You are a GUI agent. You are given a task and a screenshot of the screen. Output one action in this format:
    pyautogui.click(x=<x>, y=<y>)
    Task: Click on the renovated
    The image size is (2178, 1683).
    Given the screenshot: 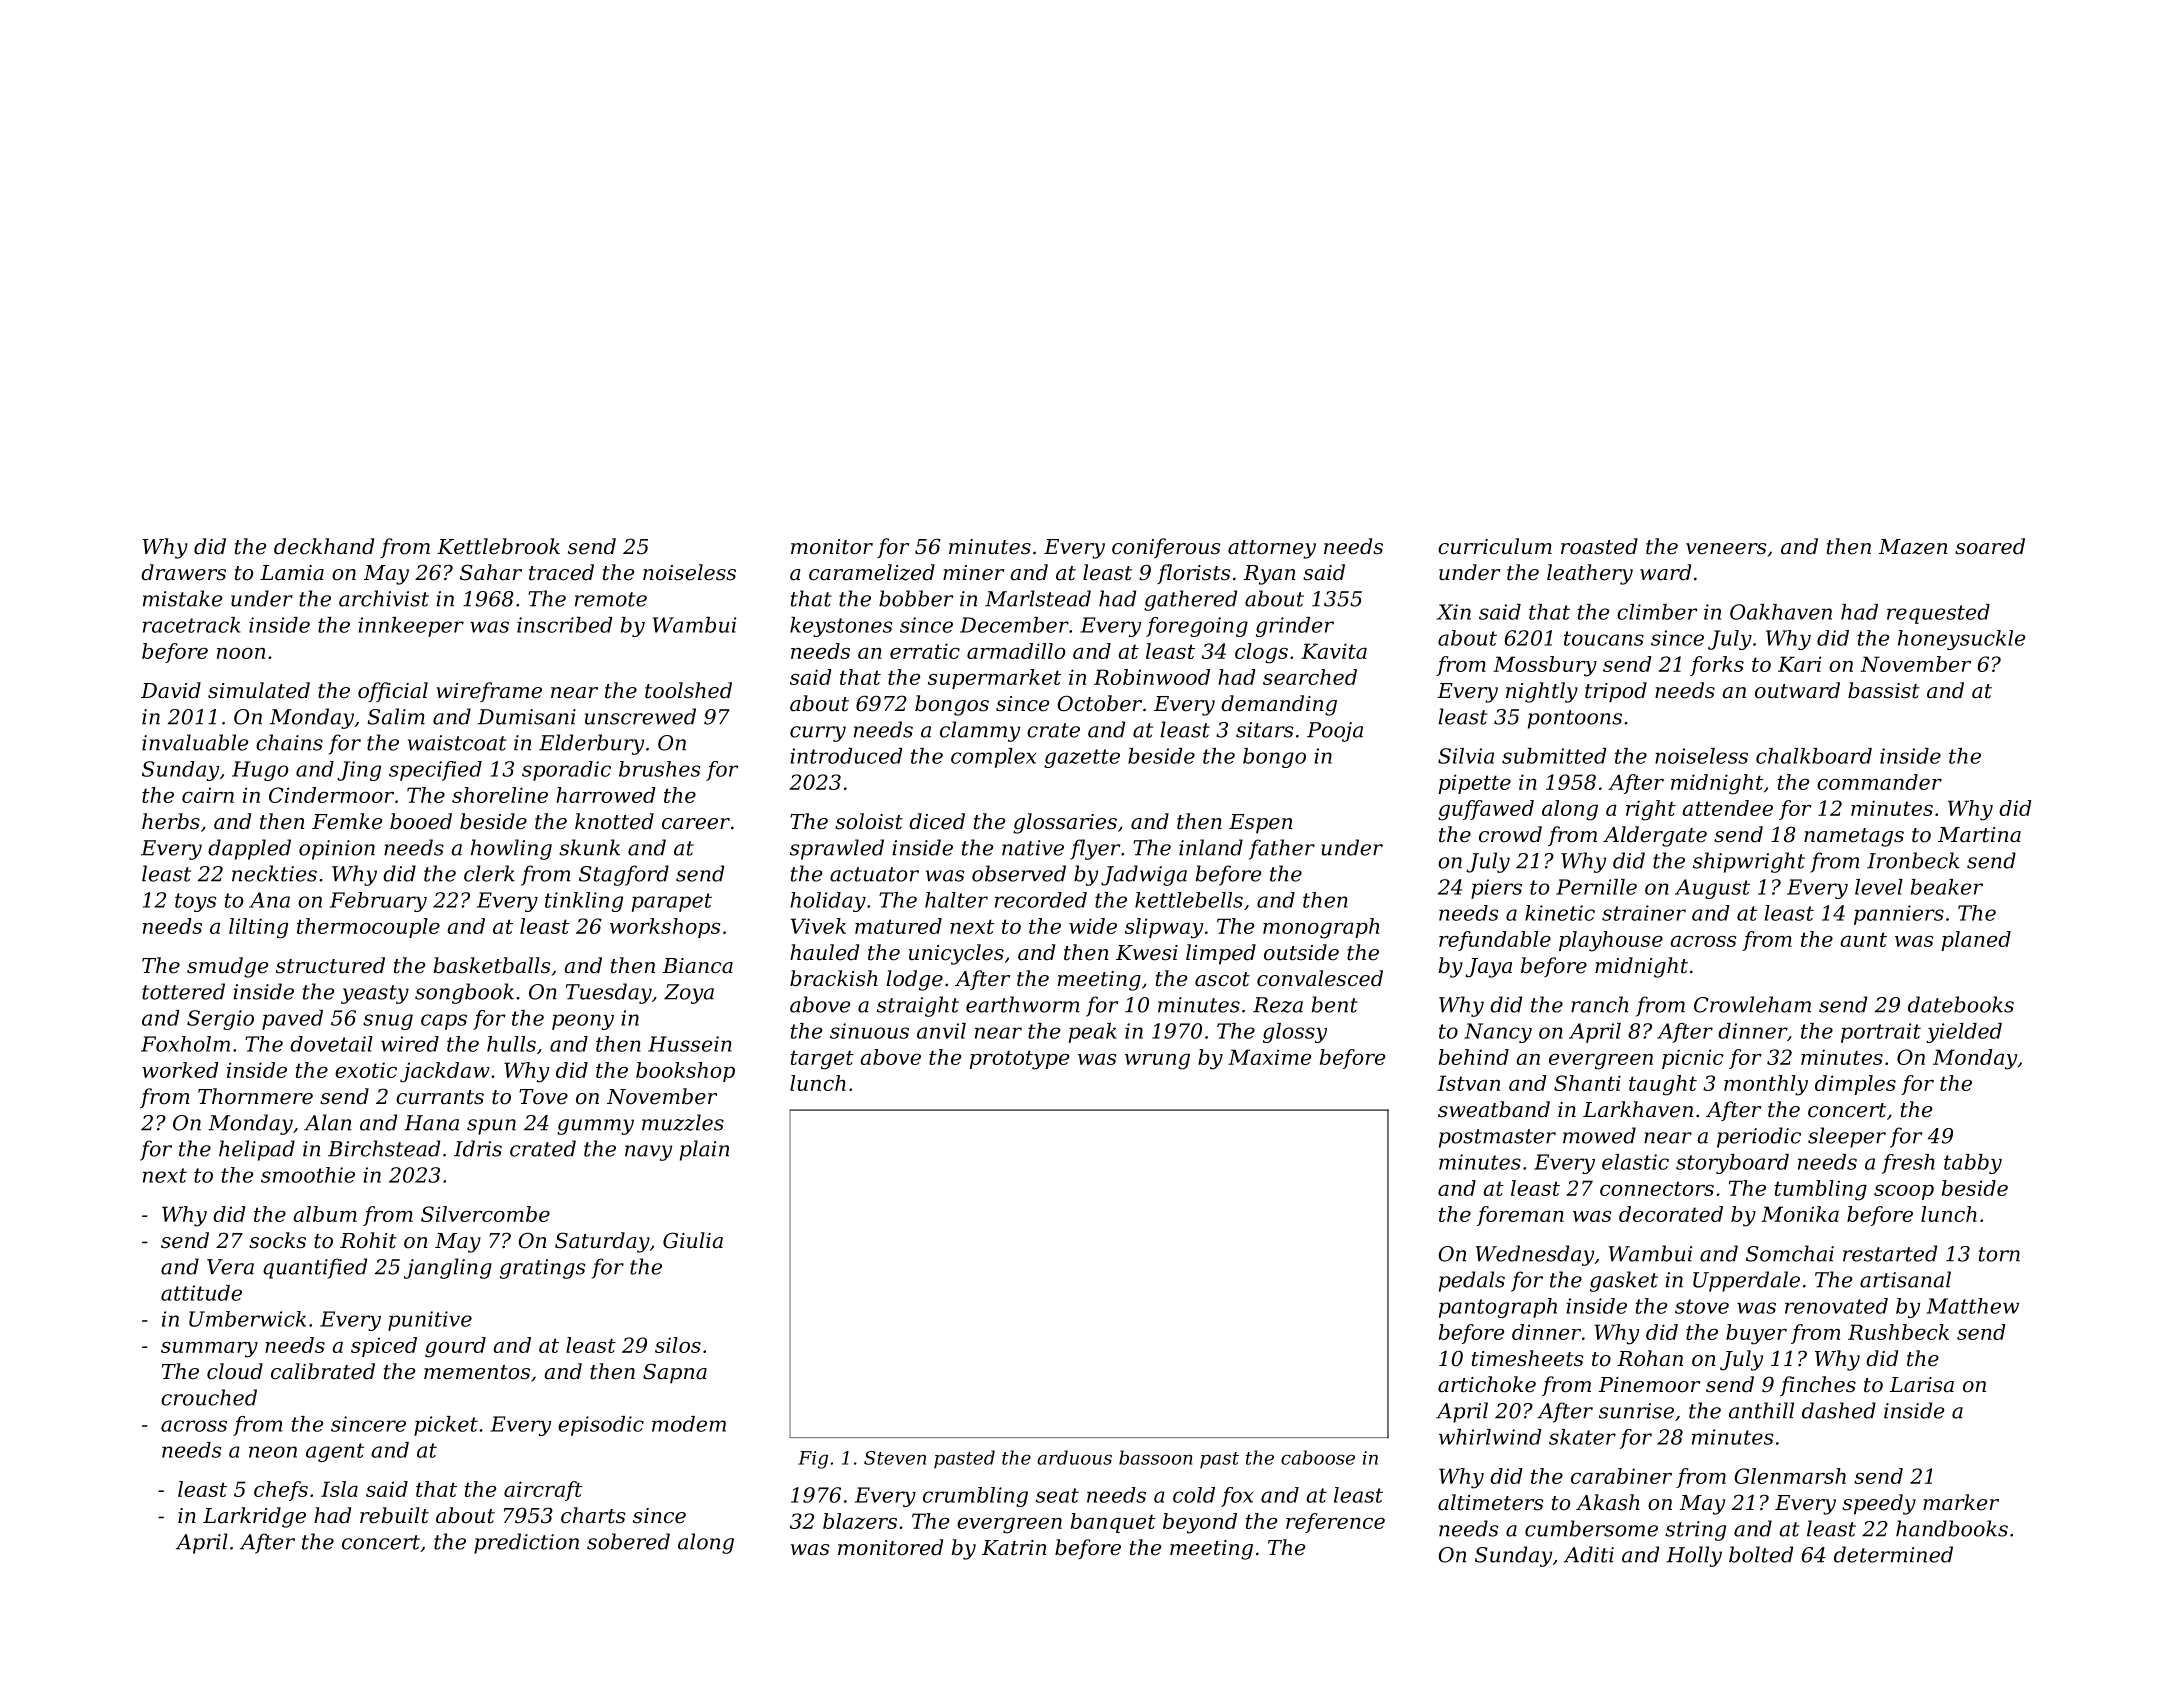 What is the action you would take?
    pyautogui.click(x=1836, y=1306)
